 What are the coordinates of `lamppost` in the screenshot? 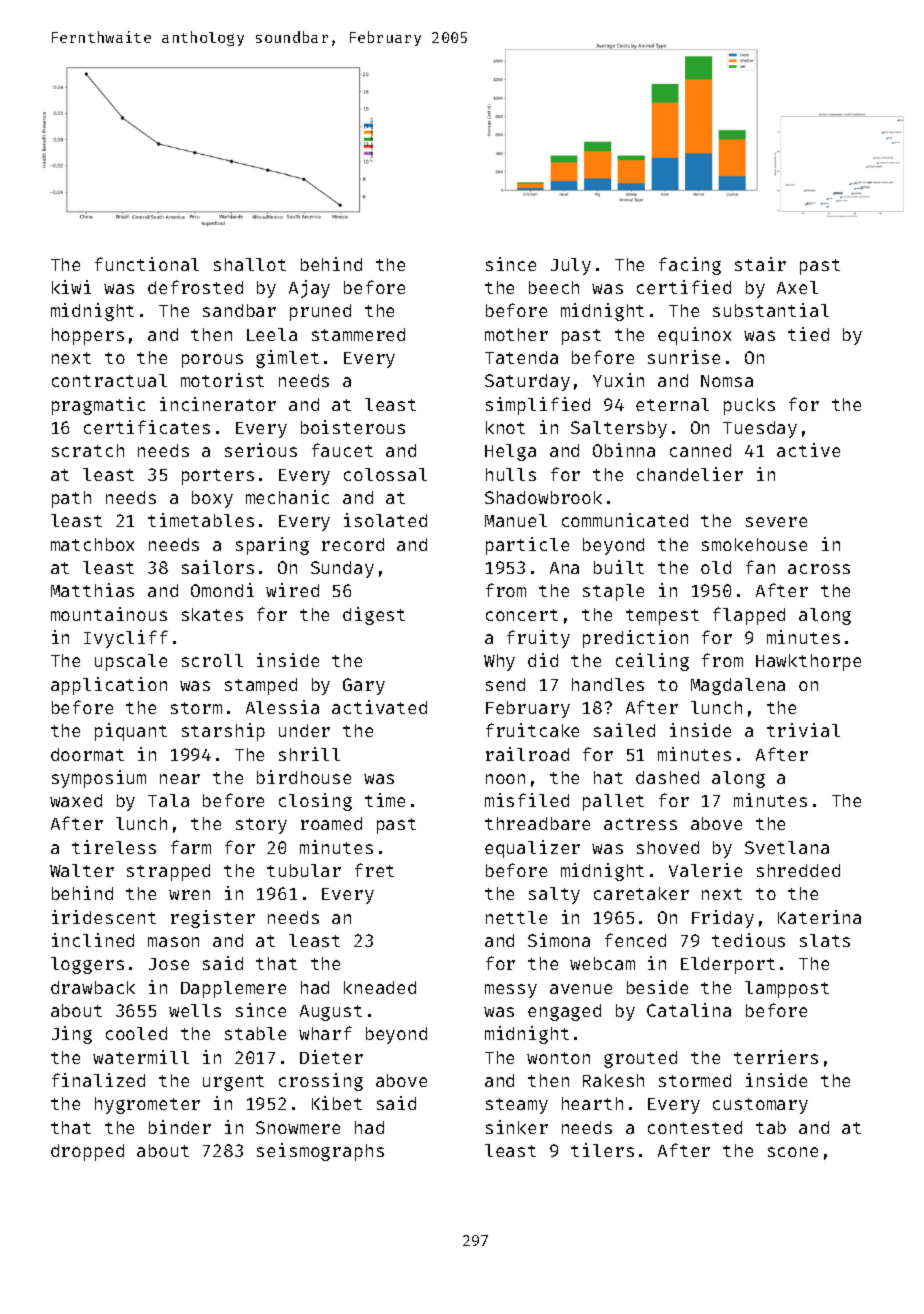 It's located at (787, 989).
